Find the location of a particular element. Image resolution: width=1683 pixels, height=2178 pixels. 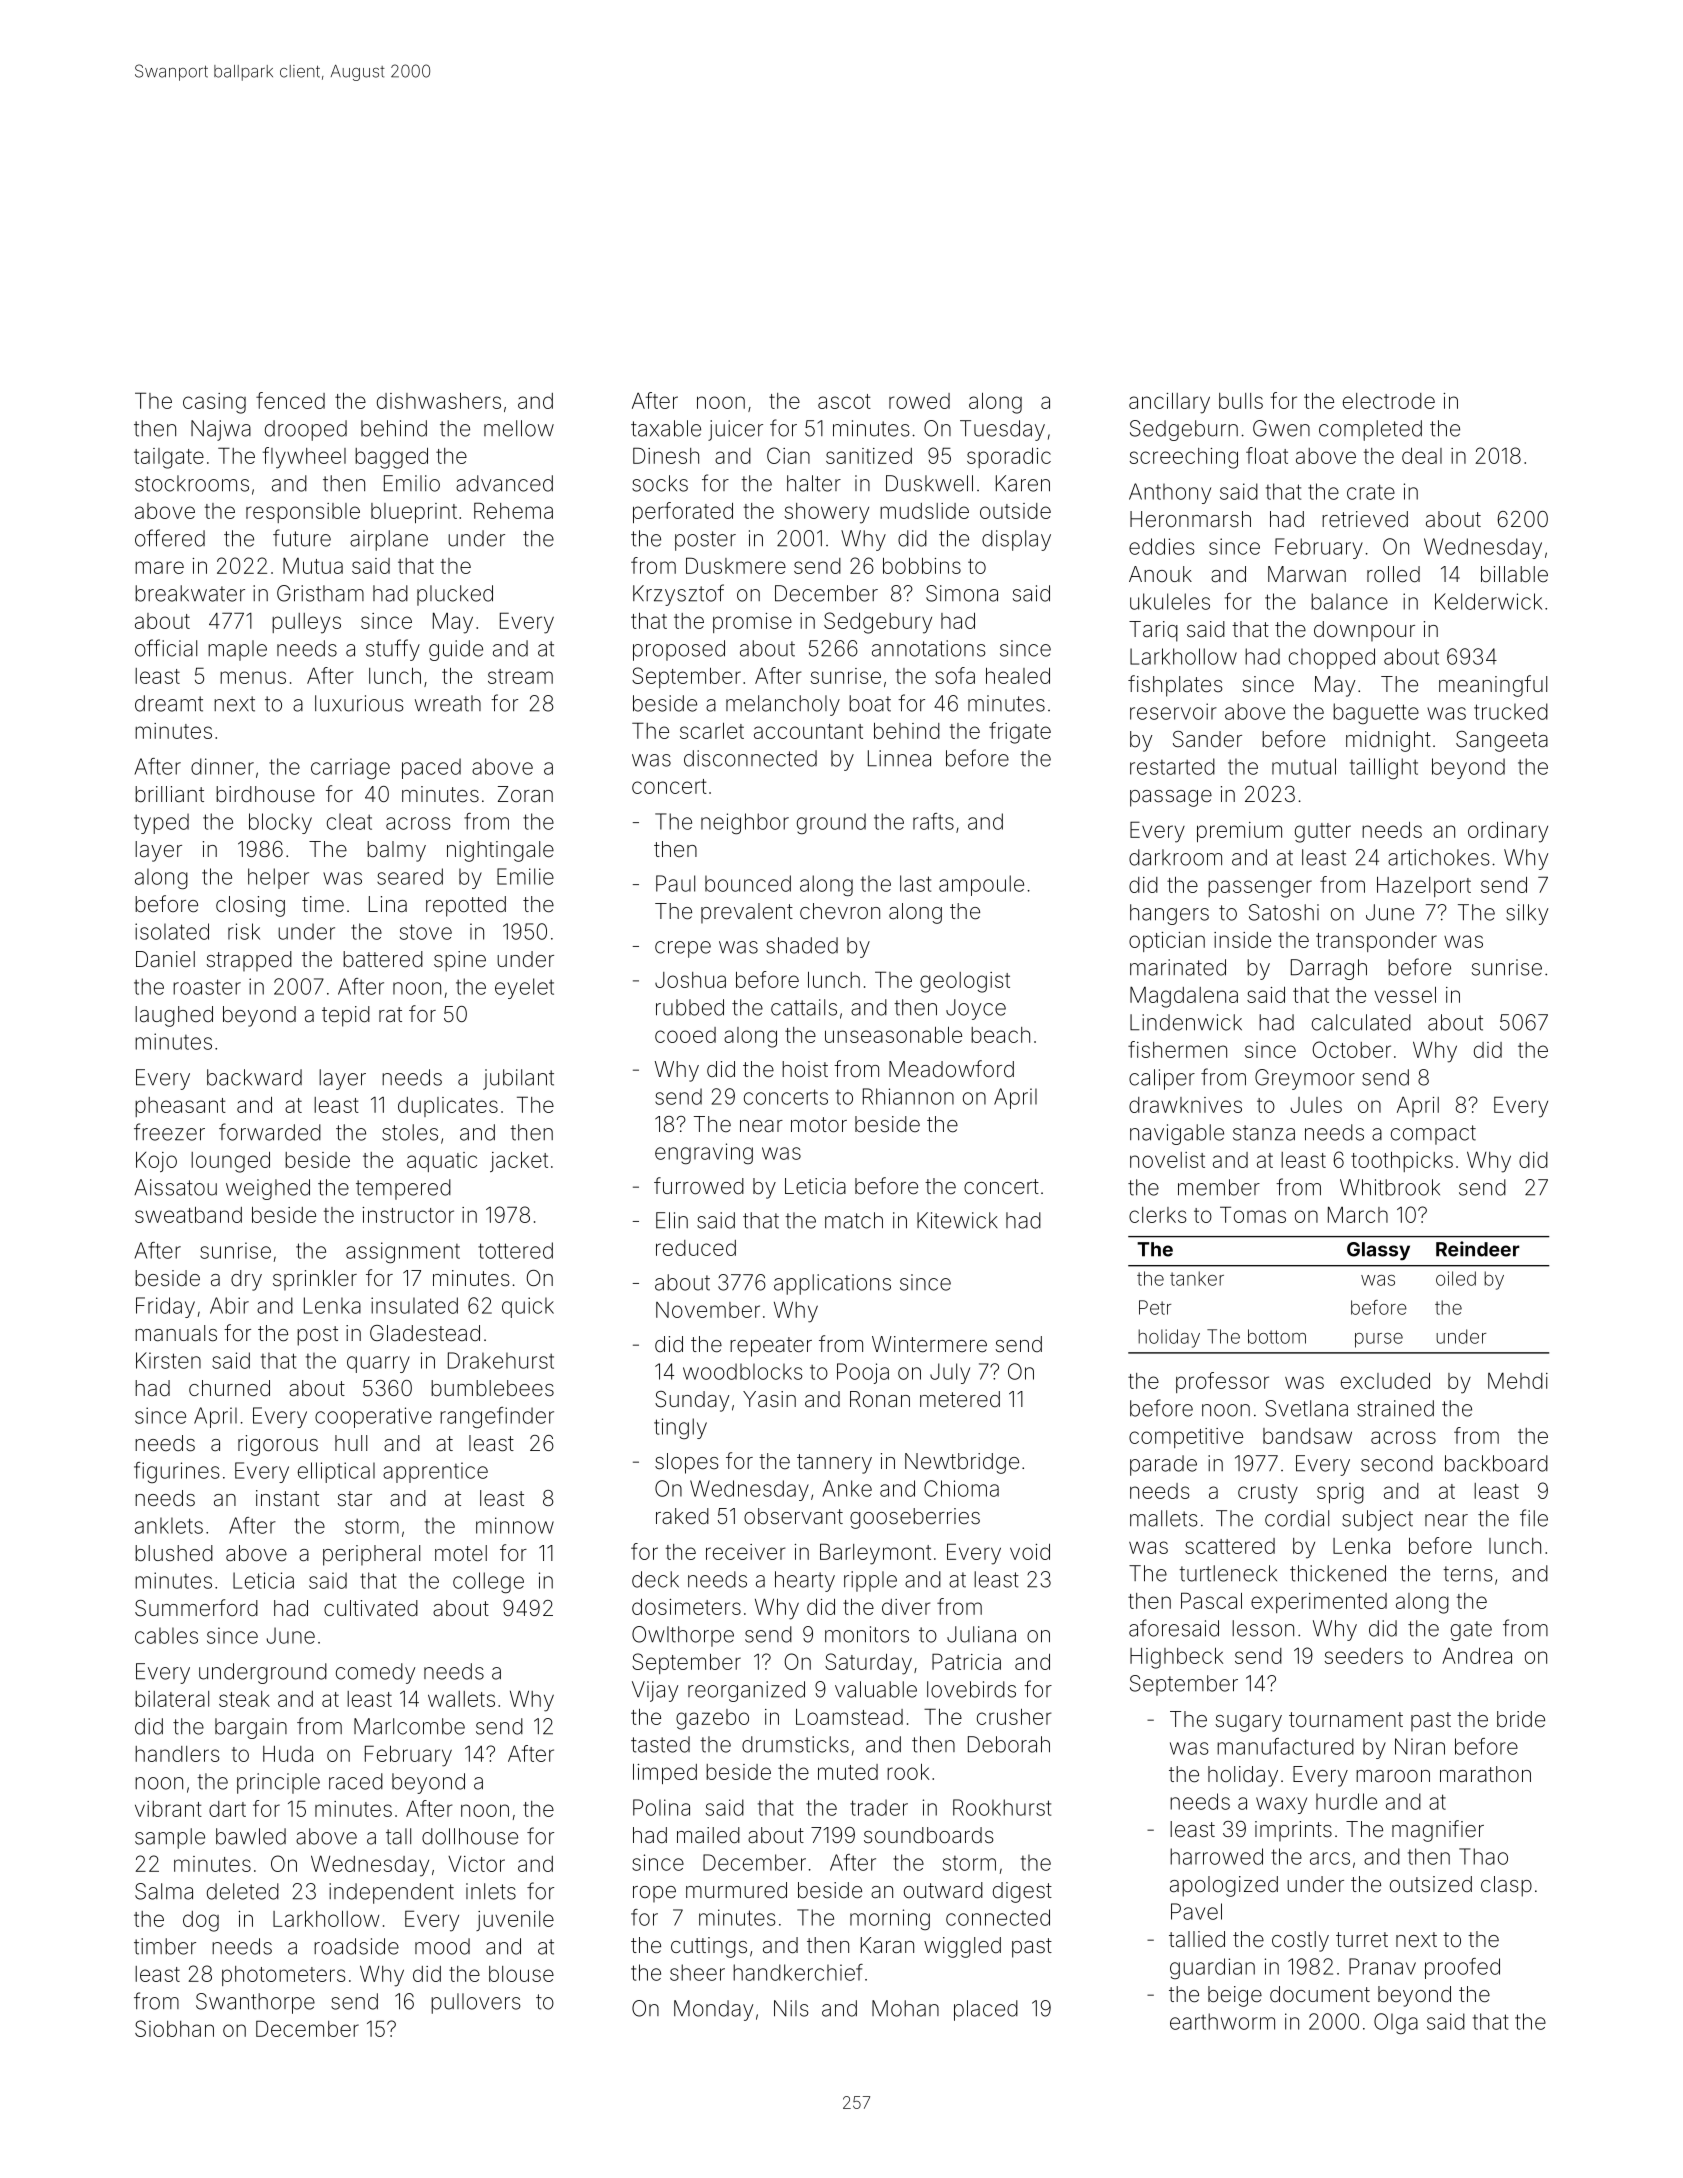

official is located at coordinates (166, 648).
